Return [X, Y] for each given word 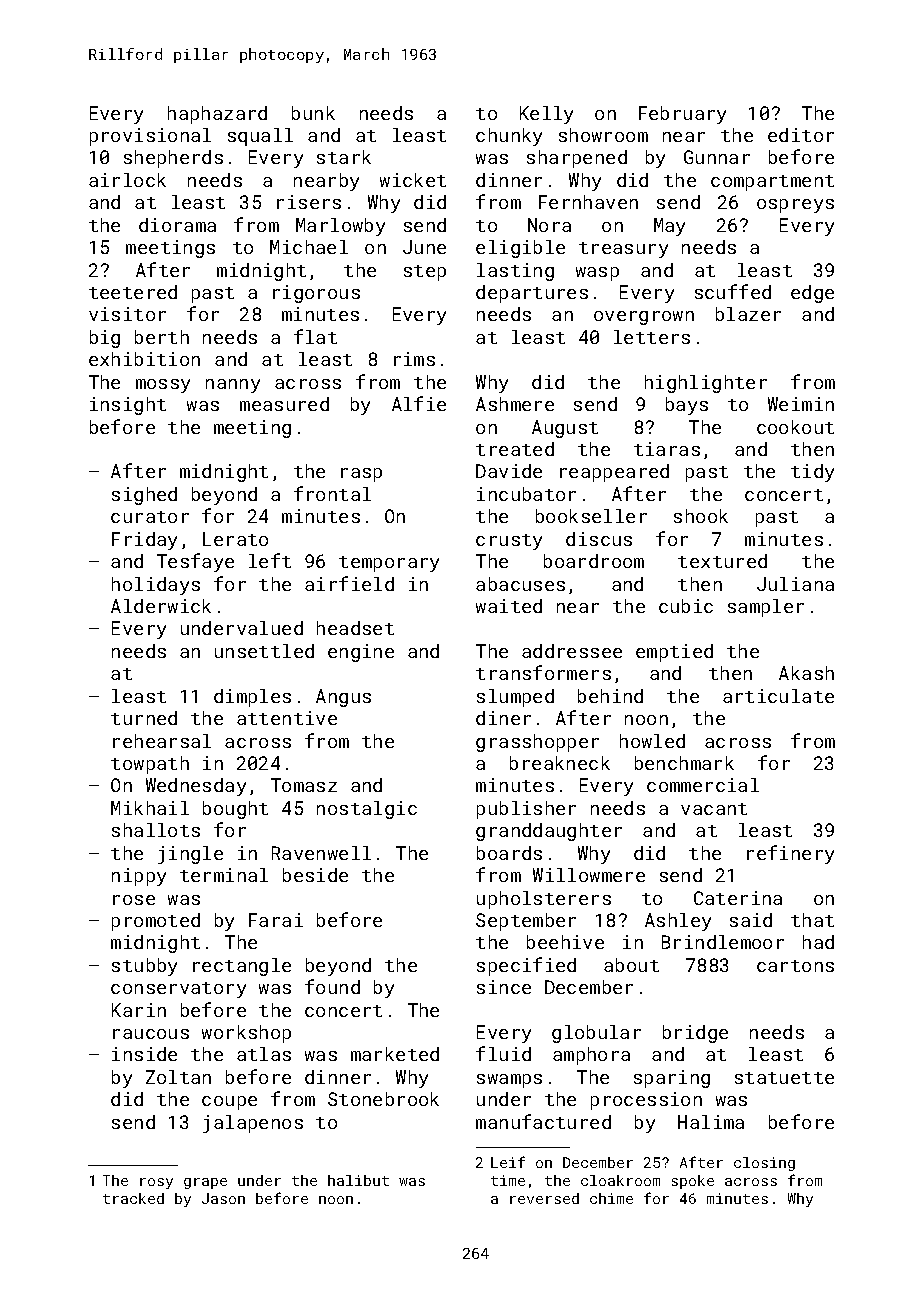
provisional [150, 137]
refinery [790, 854]
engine [361, 653]
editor [801, 135]
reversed [544, 1198]
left [270, 560]
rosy [156, 1183]
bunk [313, 113]
